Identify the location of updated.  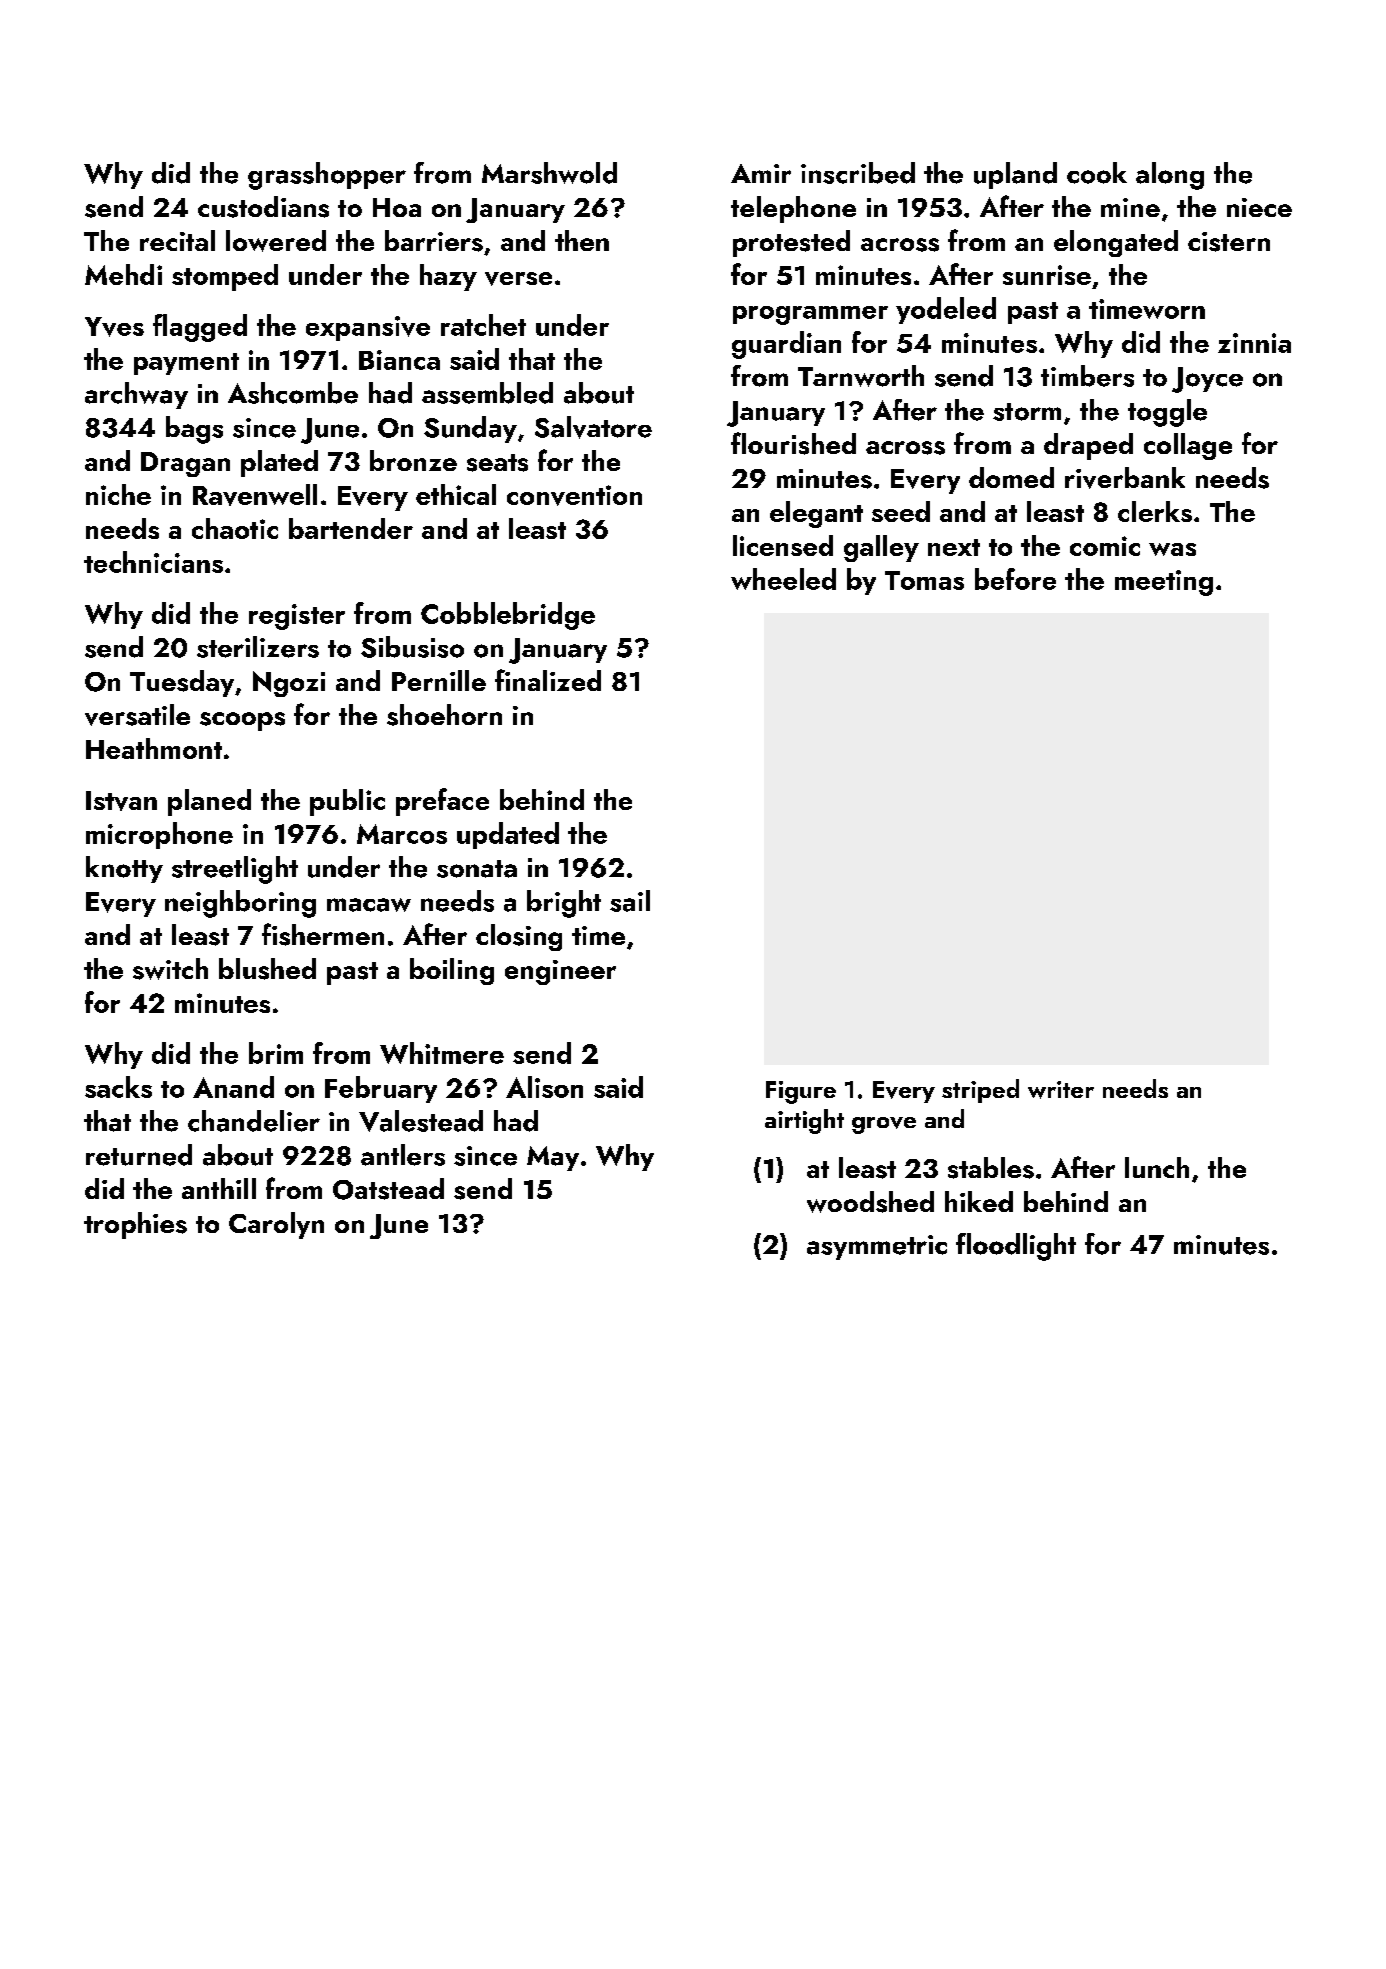
(508, 835).
